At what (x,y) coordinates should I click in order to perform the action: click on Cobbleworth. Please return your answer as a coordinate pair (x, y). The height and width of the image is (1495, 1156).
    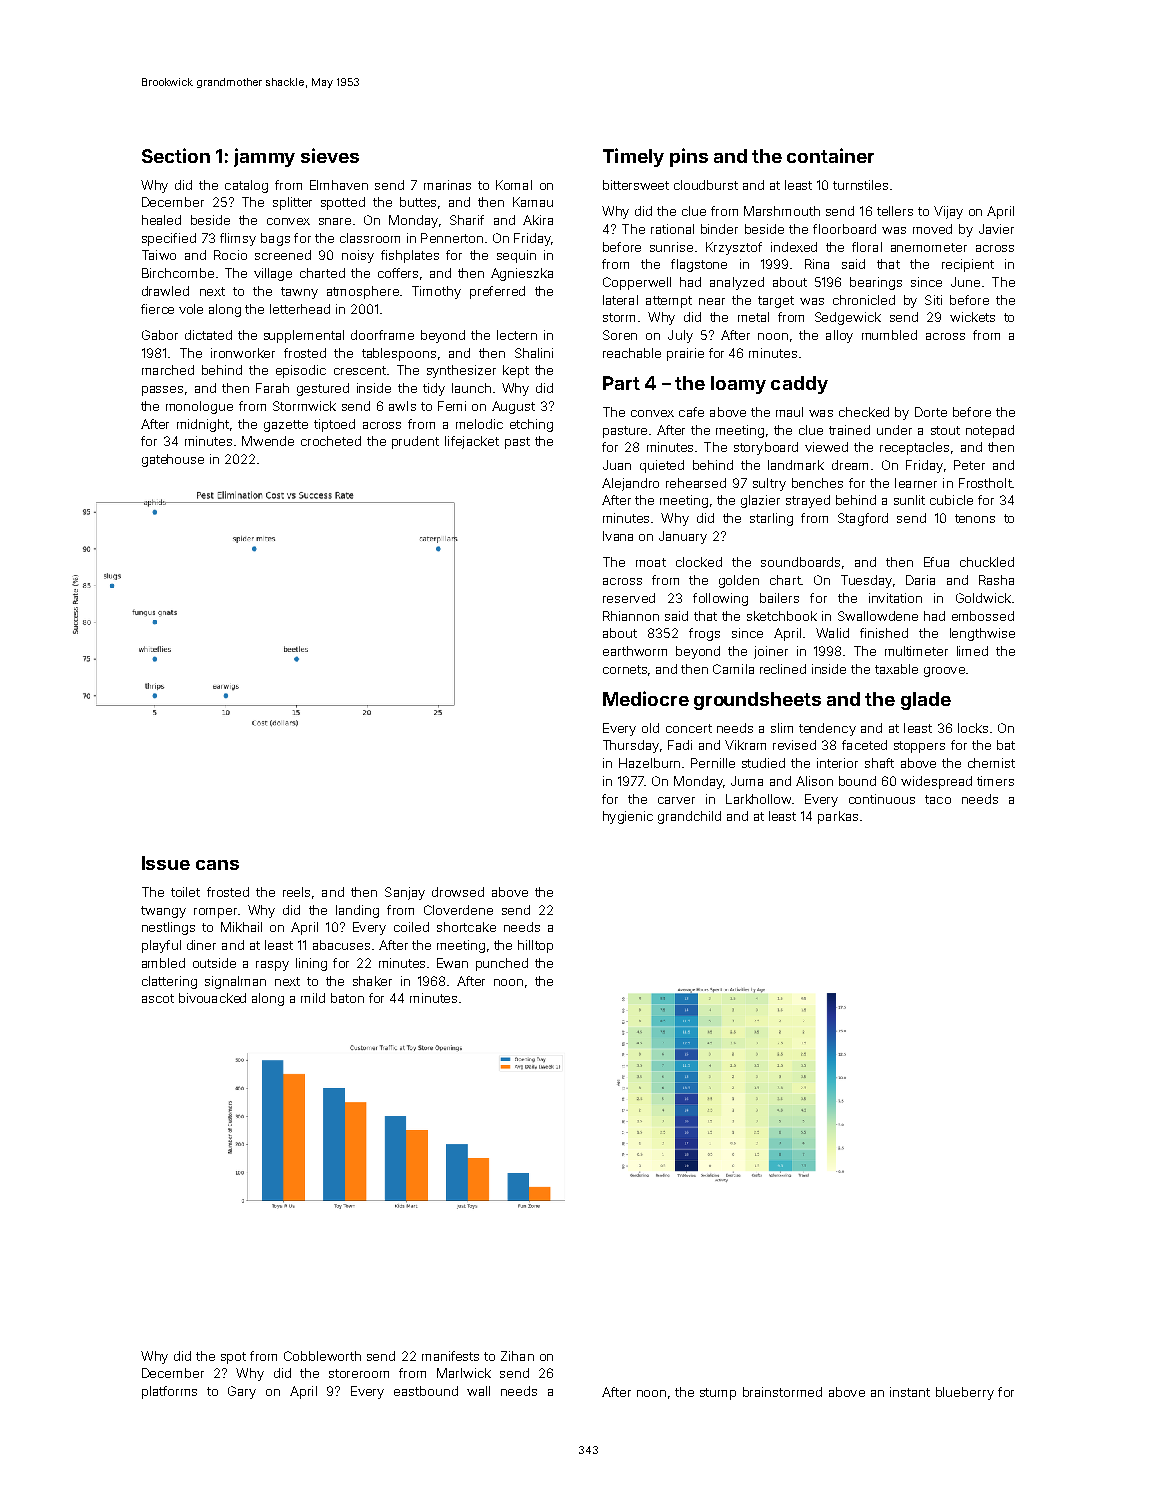
    Looking at the image, I should click on (322, 1356).
